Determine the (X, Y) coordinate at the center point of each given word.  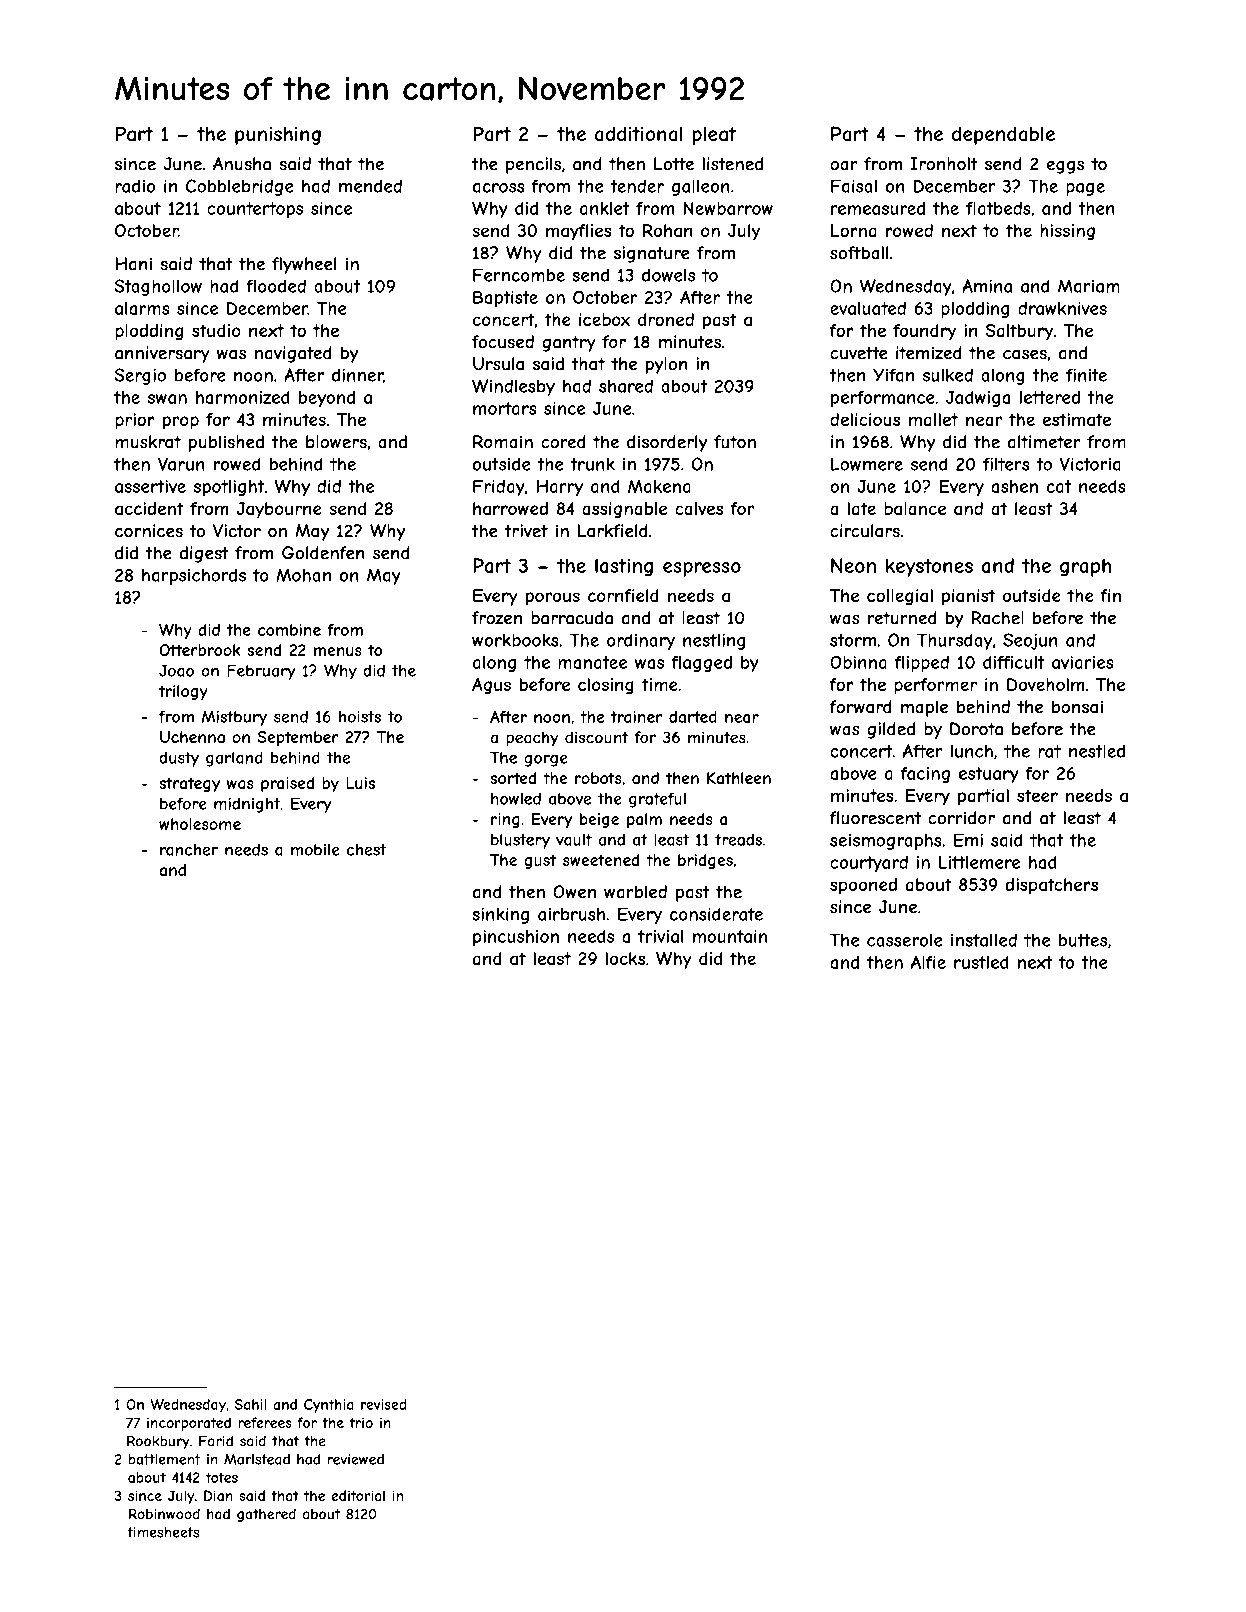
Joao (176, 671)
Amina (987, 286)
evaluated (868, 308)
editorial (358, 1495)
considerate (716, 914)
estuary (989, 775)
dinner (357, 375)
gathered (266, 1515)
